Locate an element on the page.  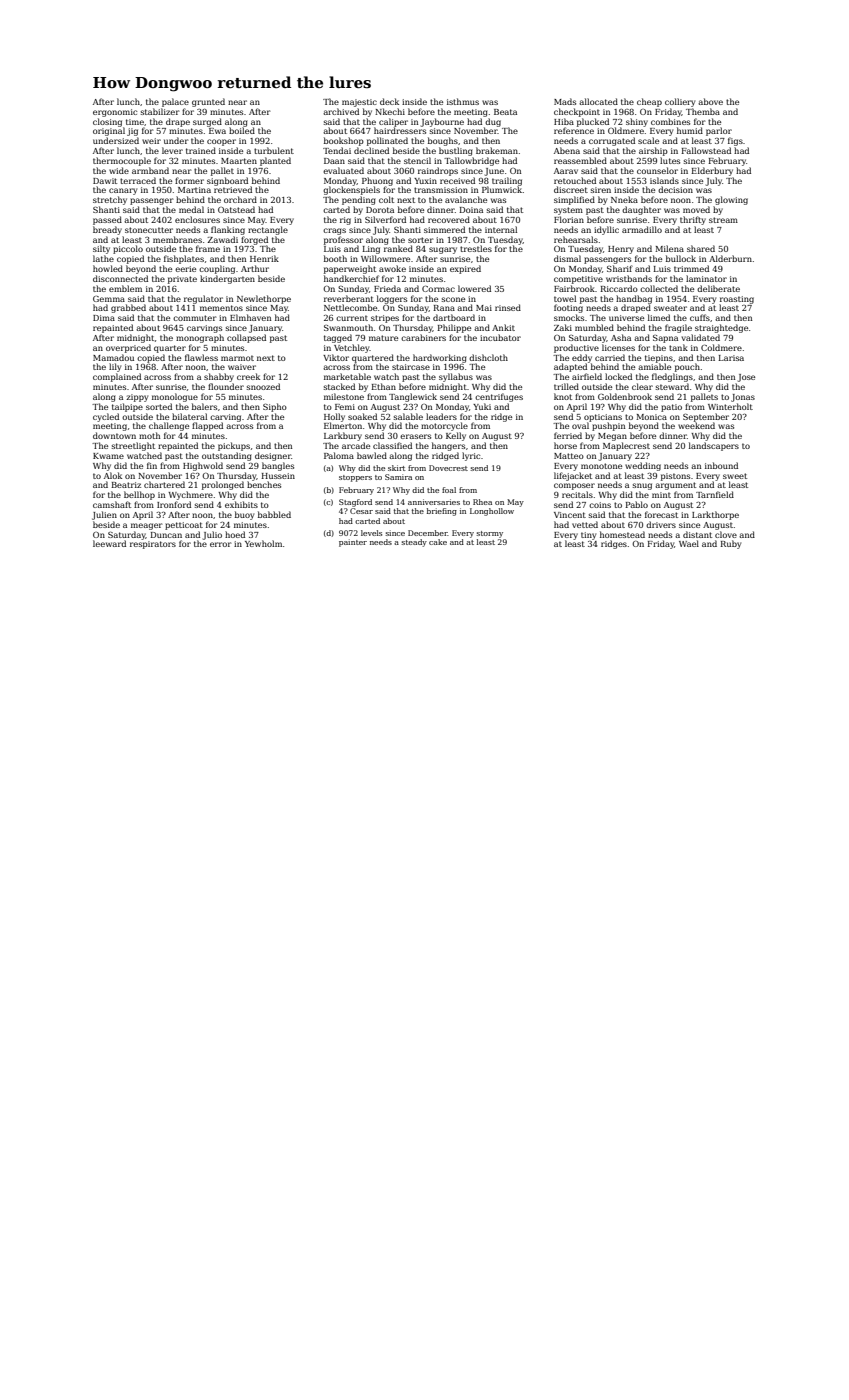
amiable is located at coordinates (654, 366).
